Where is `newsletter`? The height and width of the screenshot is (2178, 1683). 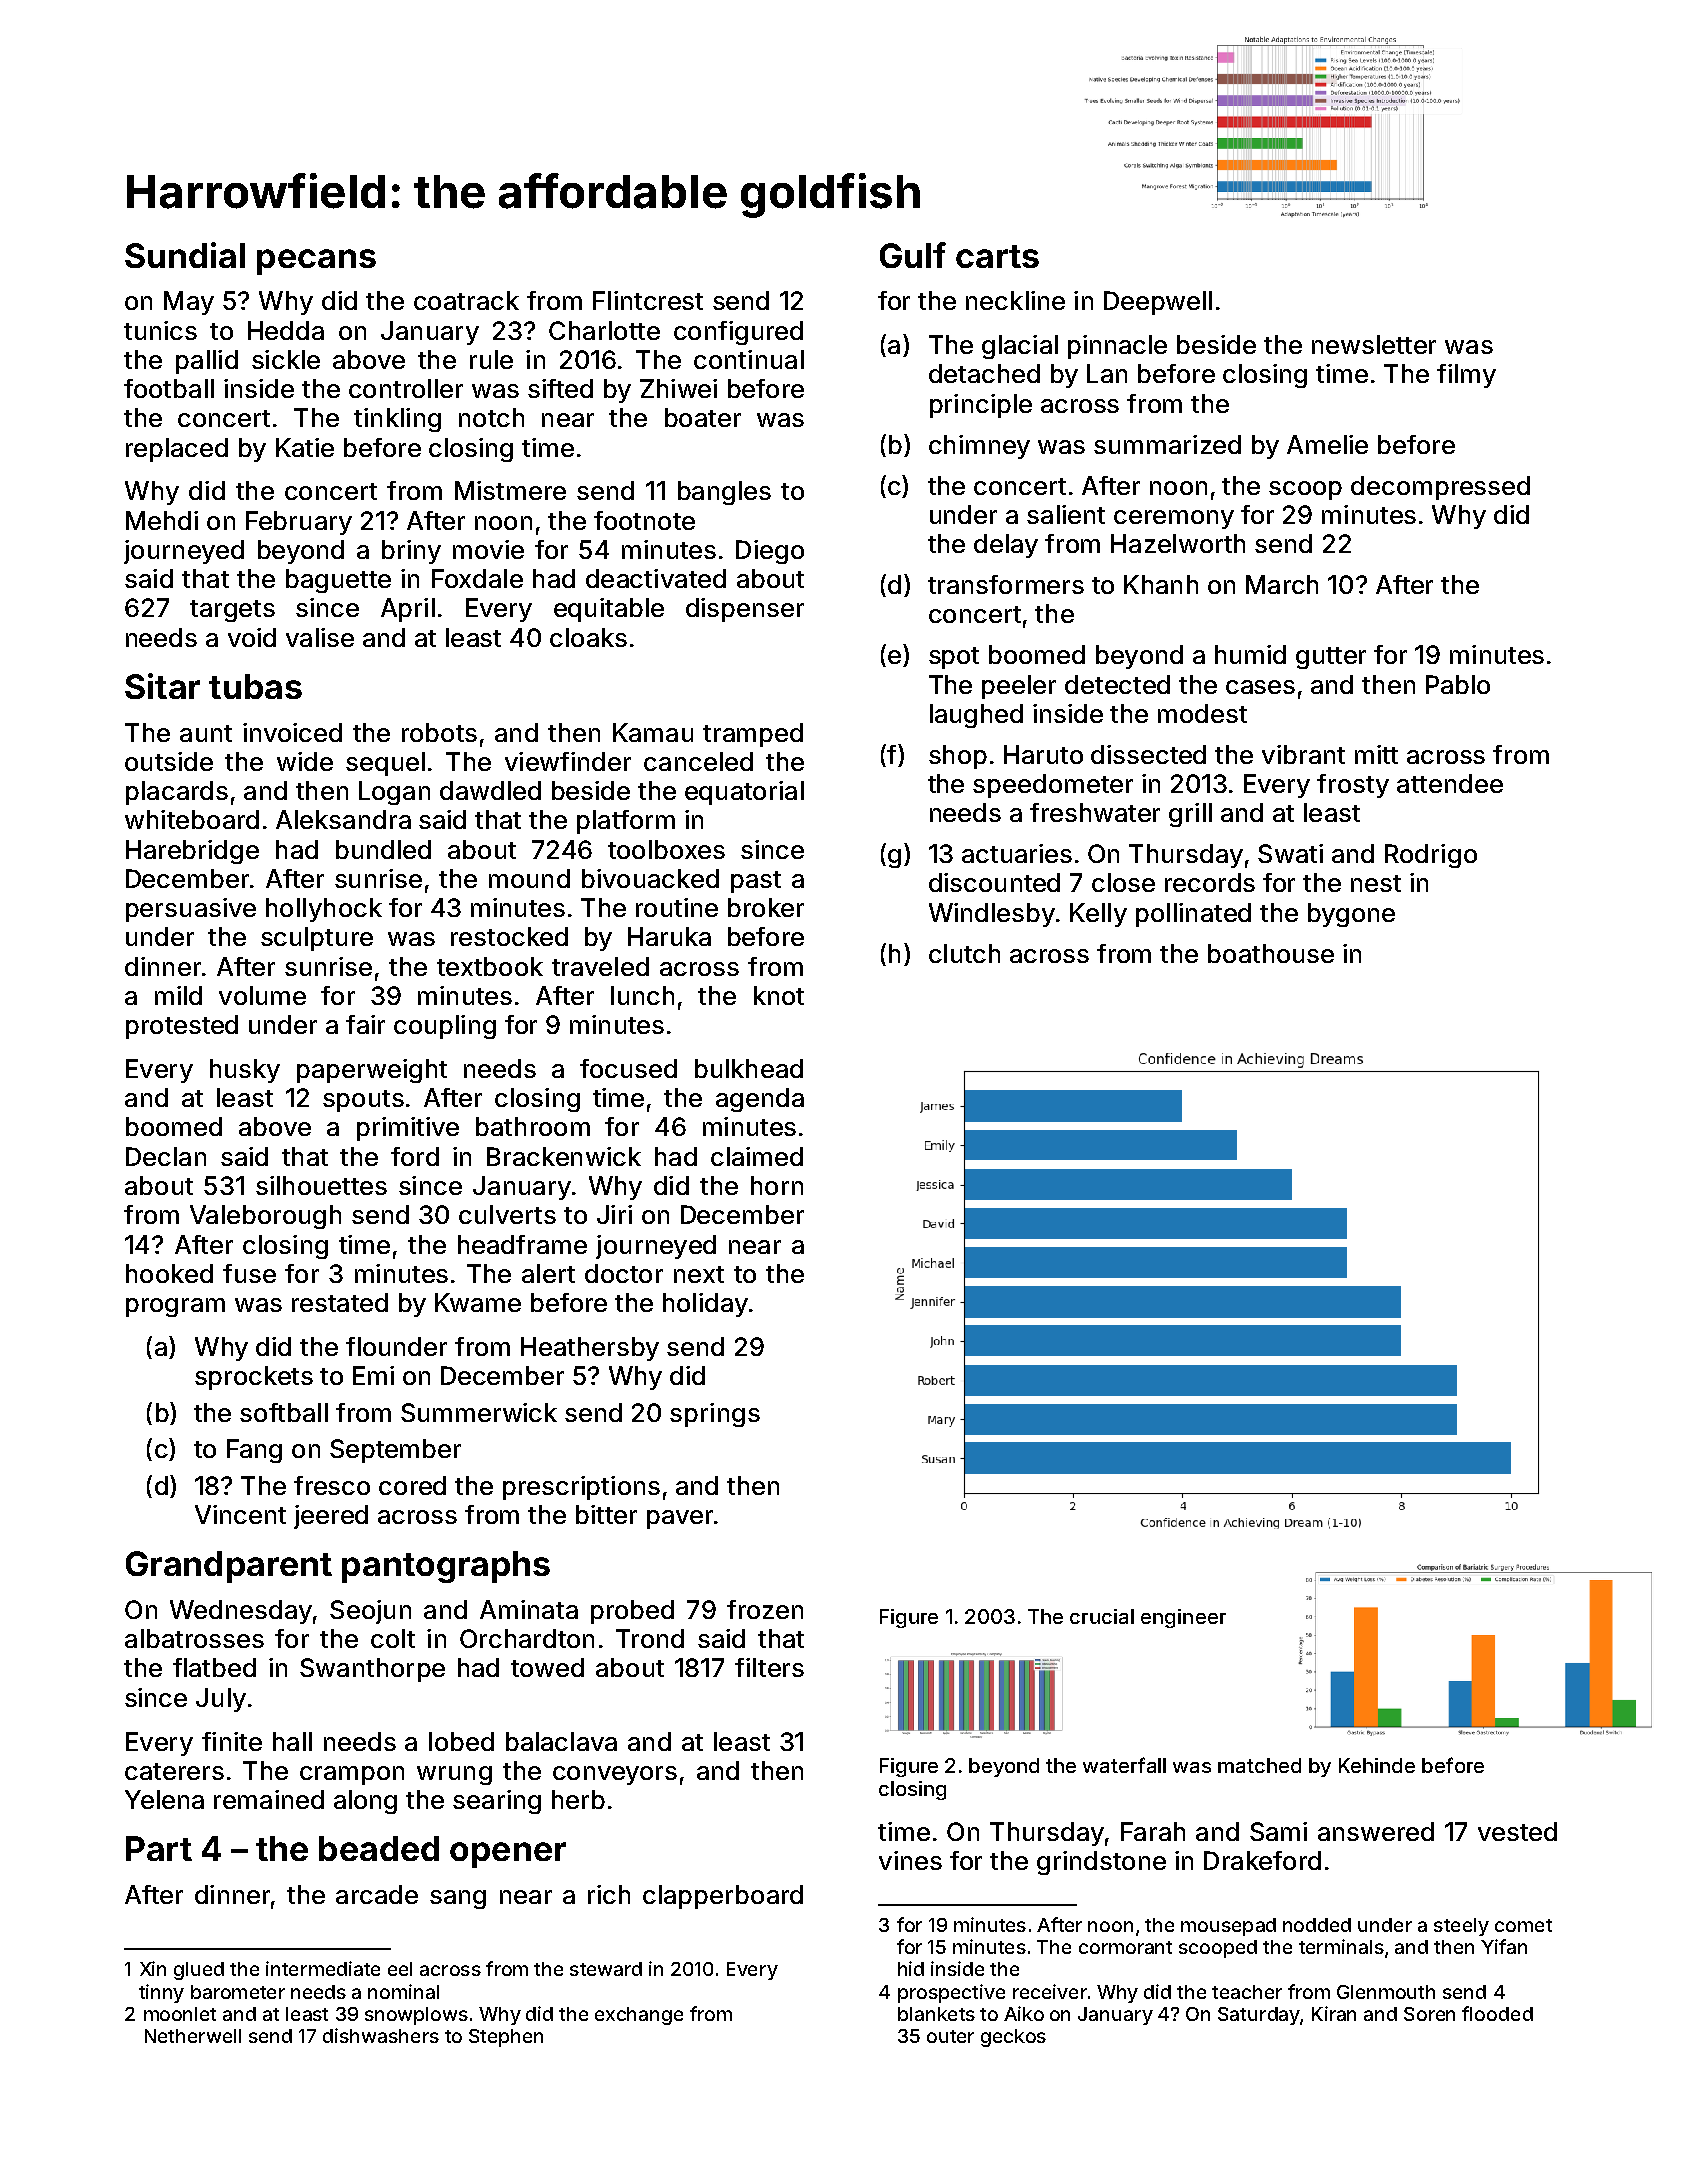
newsletter is located at coordinates (1374, 344).
